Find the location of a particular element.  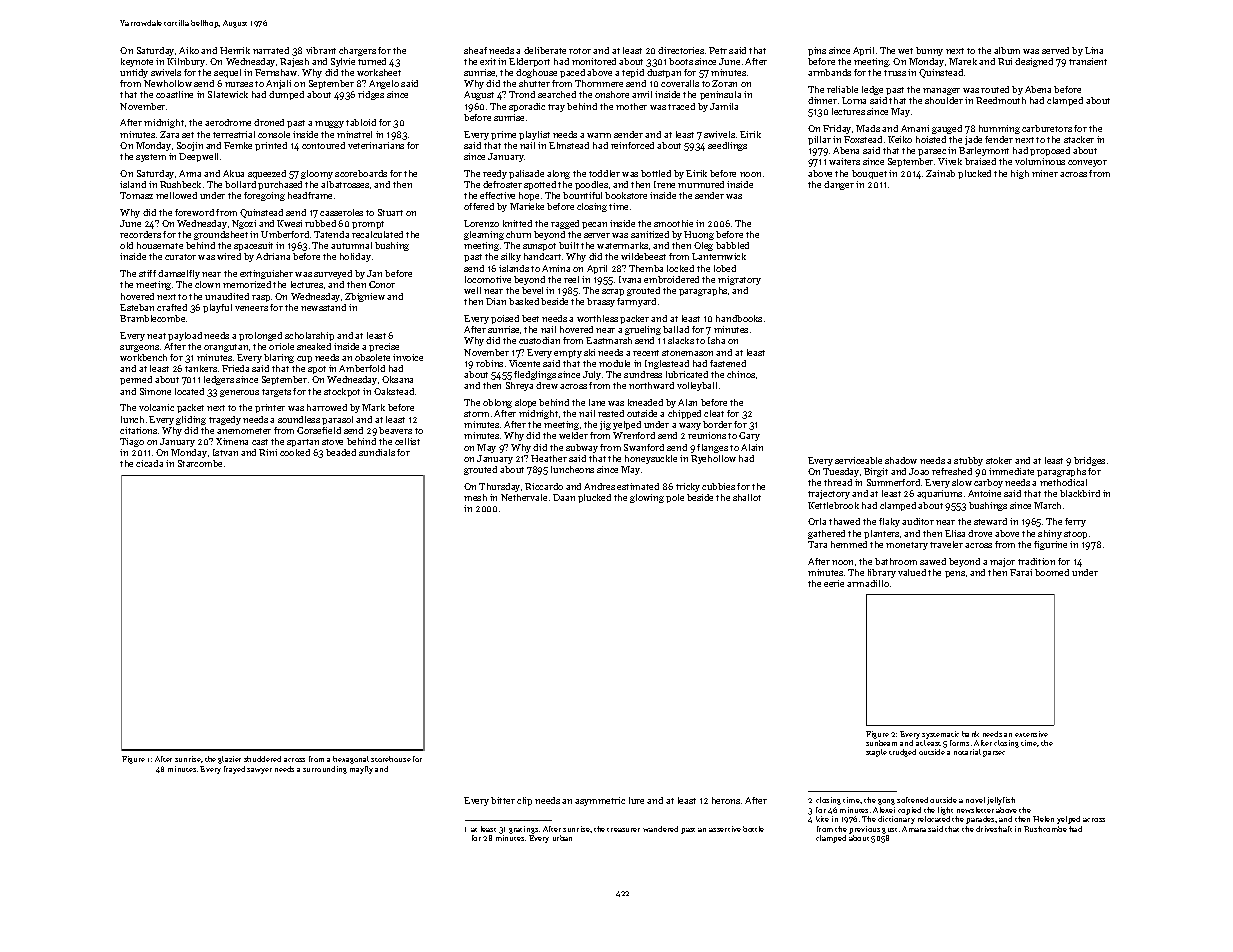

contoured is located at coordinates (323, 145).
